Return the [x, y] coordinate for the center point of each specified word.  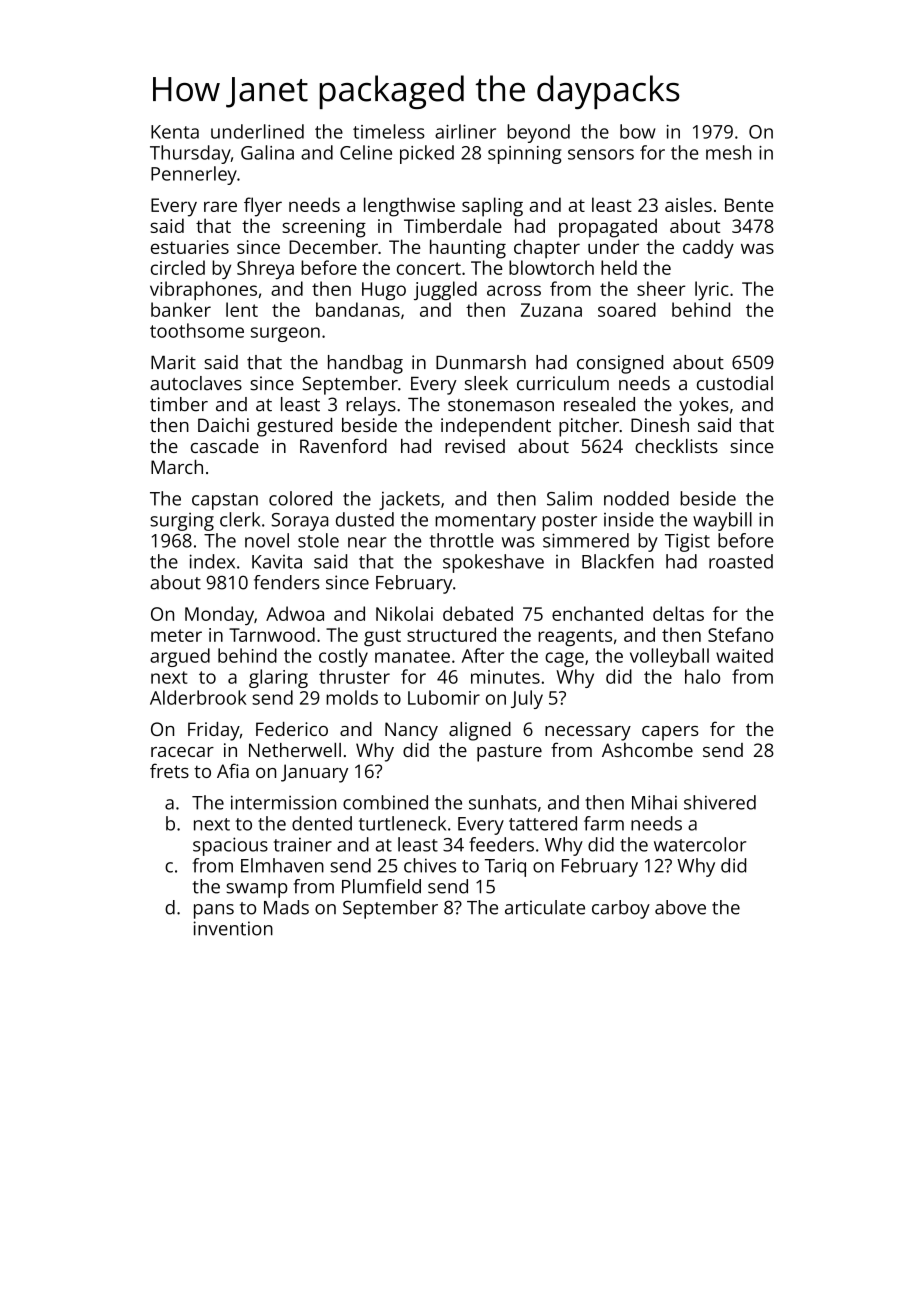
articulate [545, 907]
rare [220, 206]
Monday [219, 615]
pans [214, 911]
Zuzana [551, 310]
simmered [586, 540]
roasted [741, 561]
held [619, 267]
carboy [621, 909]
